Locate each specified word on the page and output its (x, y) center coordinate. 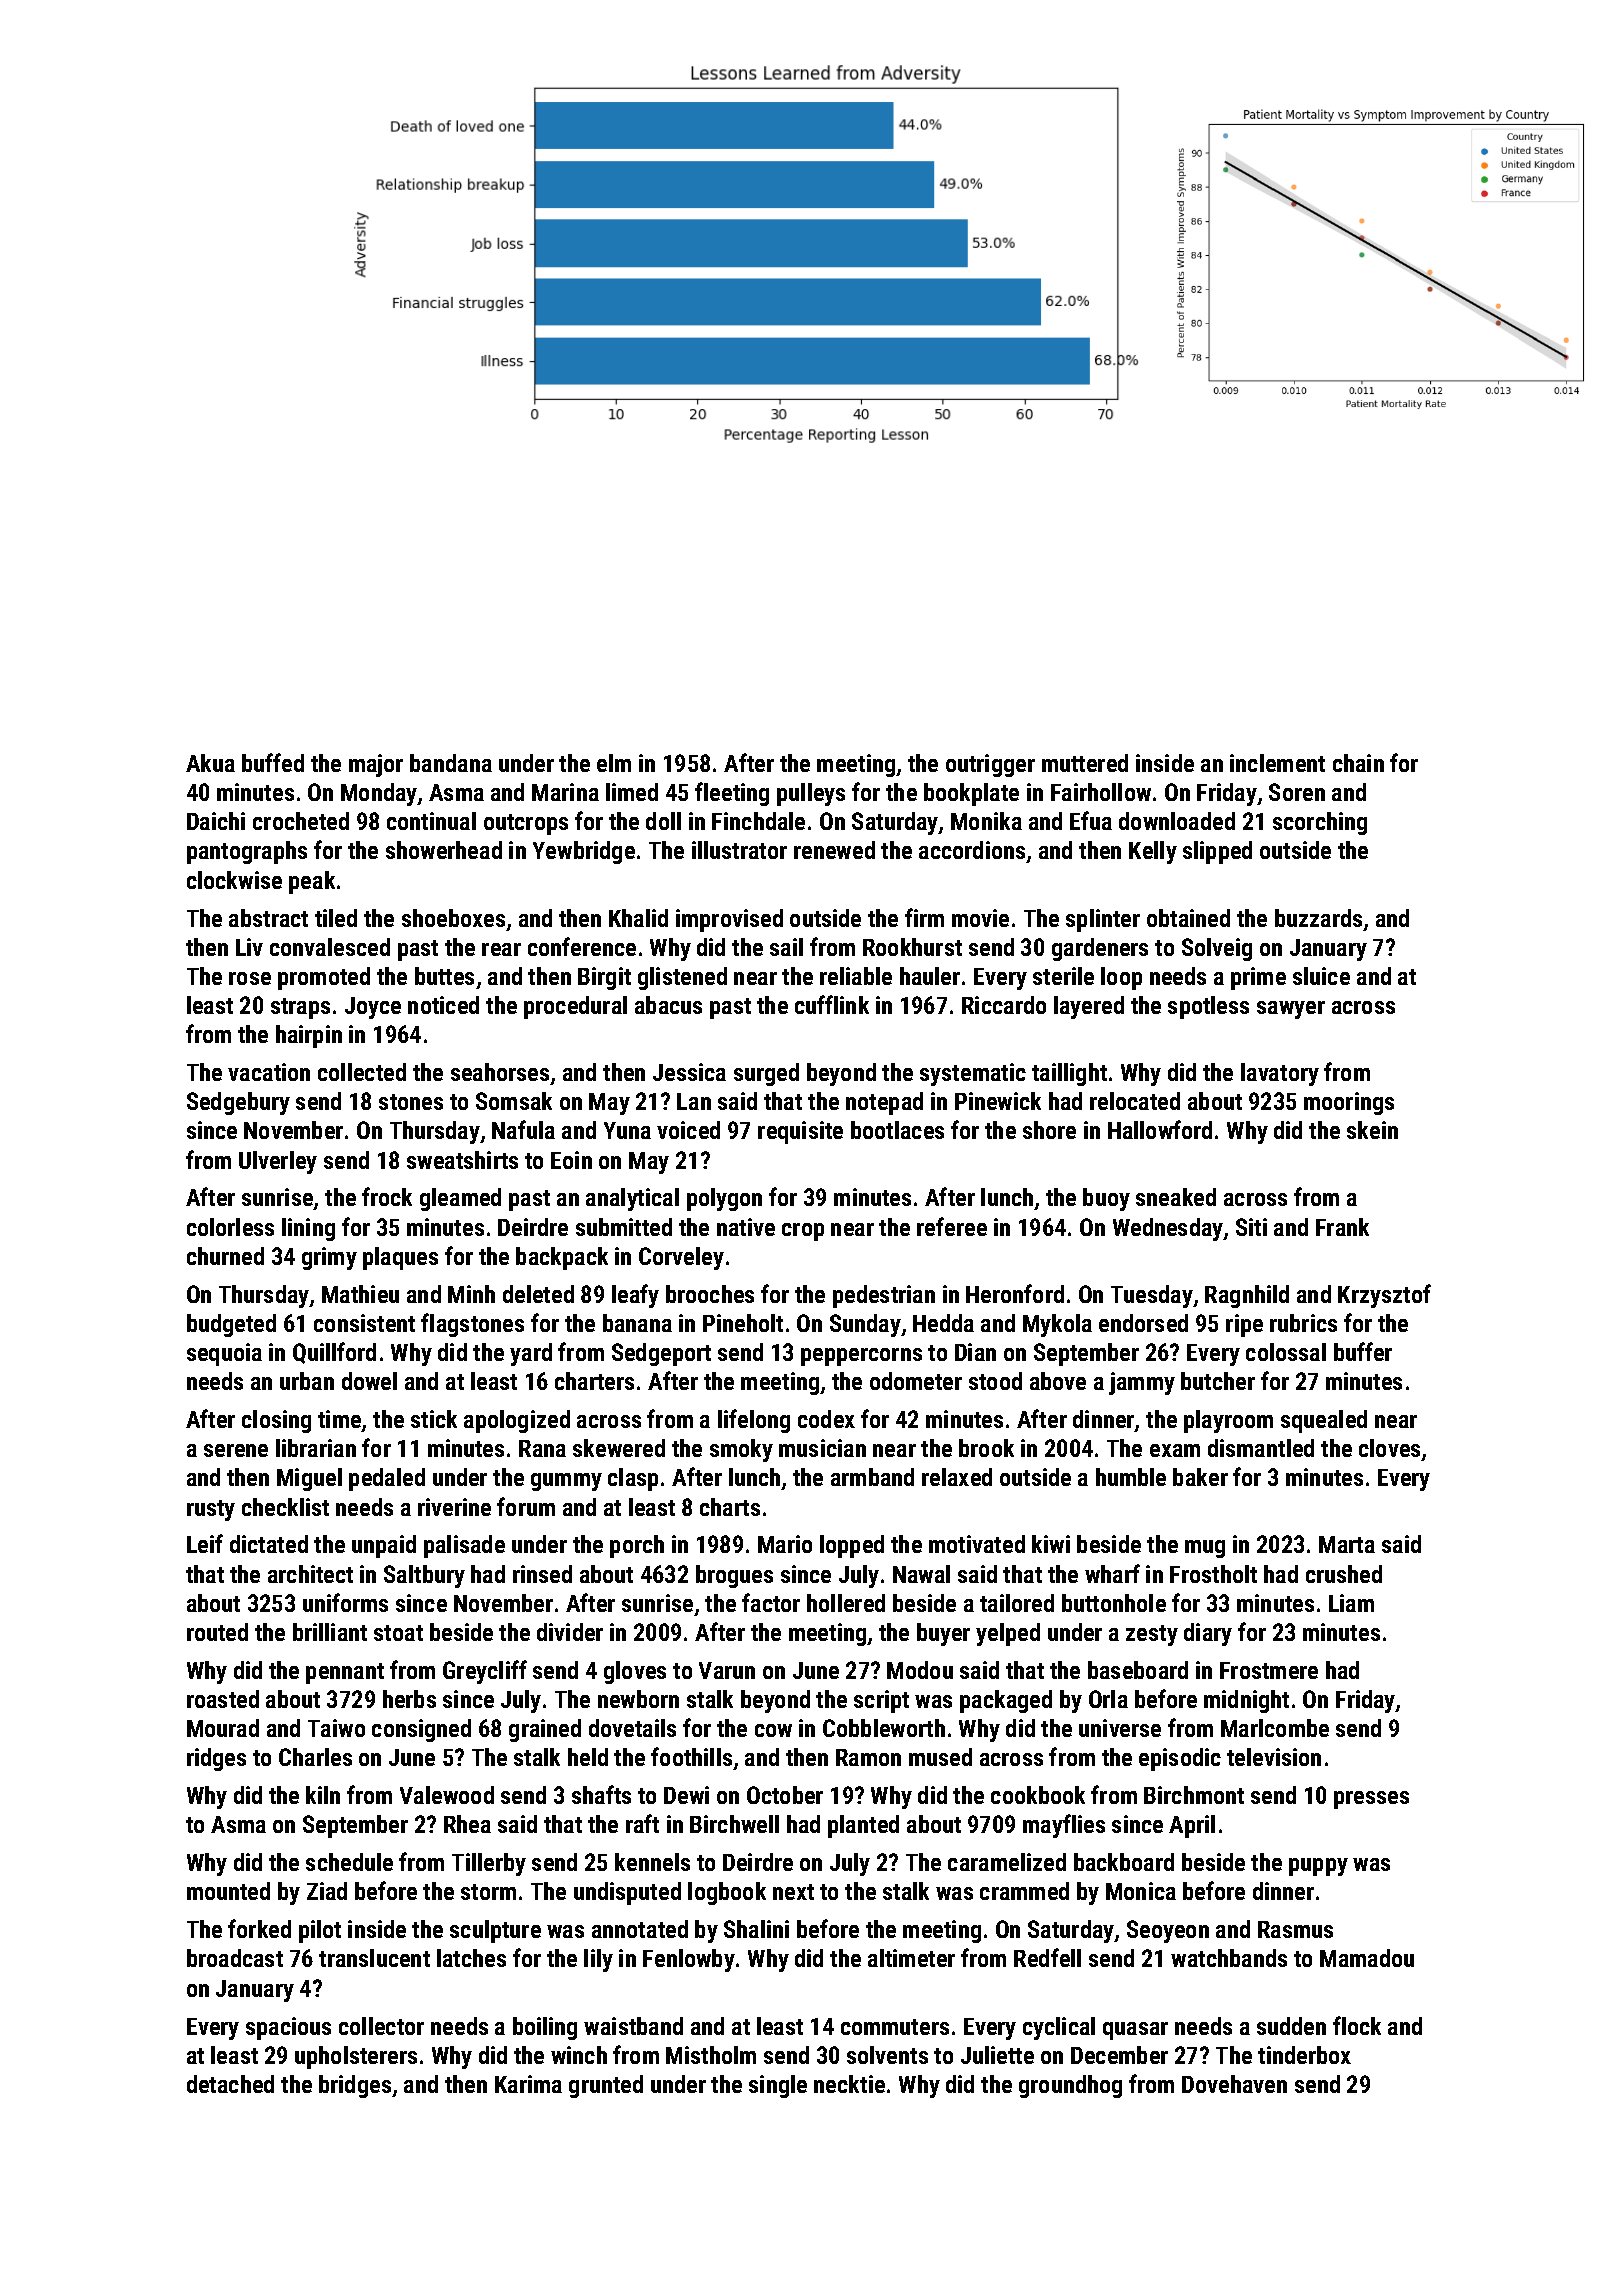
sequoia (224, 1354)
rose (250, 978)
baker (1200, 1477)
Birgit (604, 978)
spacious (288, 2028)
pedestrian (884, 1296)
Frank (1342, 1227)
